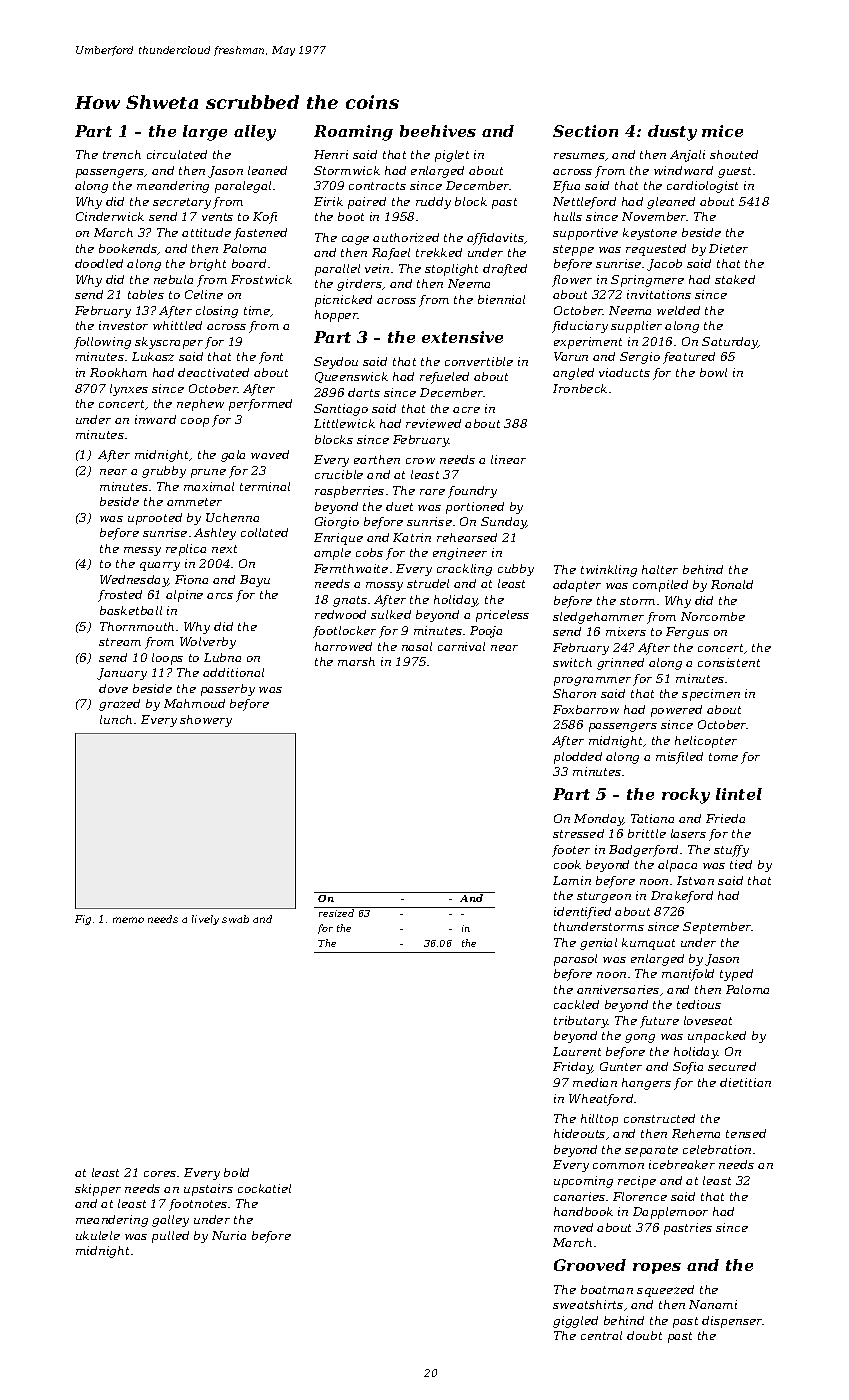  I want to click on viaducts, so click(624, 372).
